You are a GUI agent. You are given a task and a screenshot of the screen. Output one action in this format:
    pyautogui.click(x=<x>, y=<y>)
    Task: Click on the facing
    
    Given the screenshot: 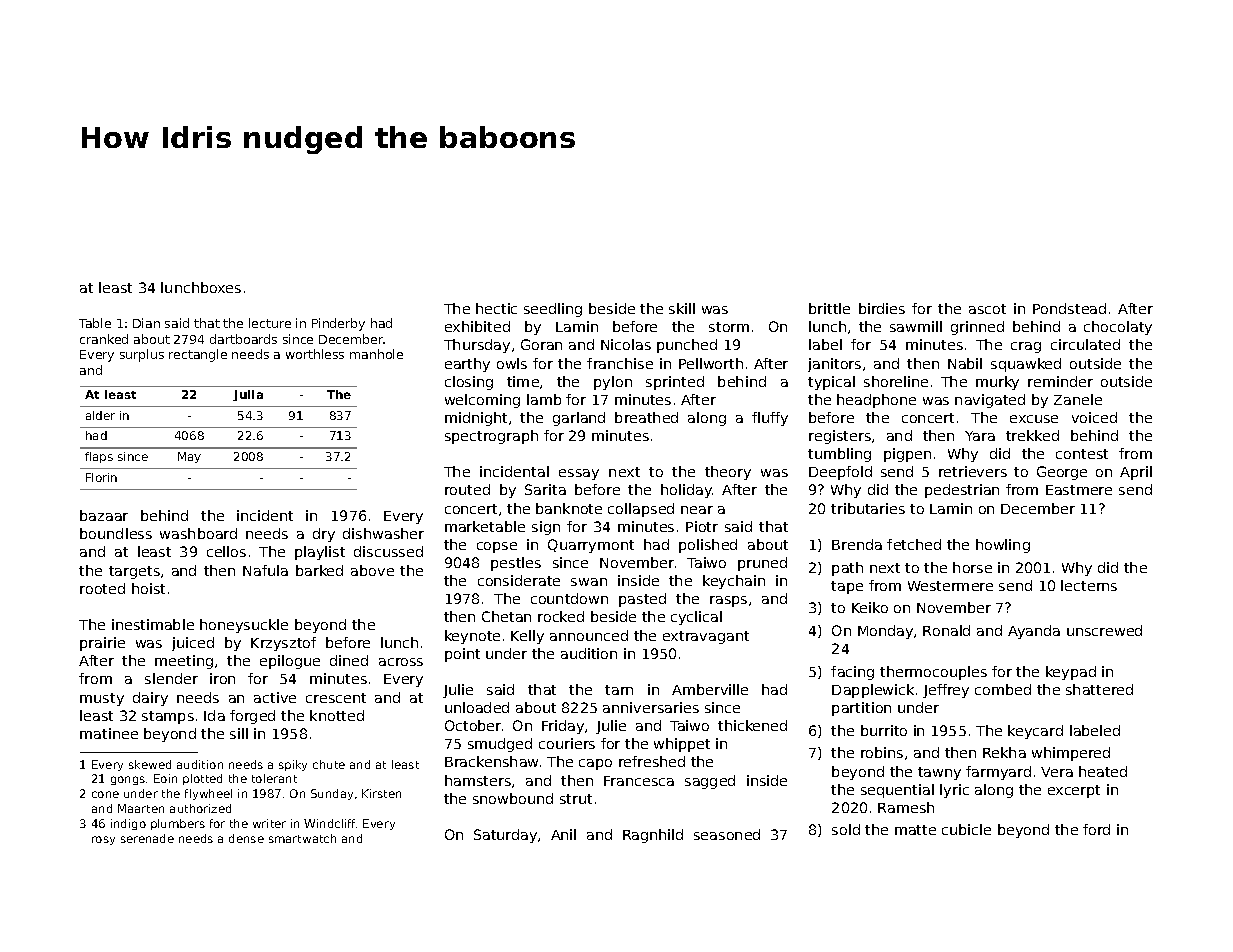 What is the action you would take?
    pyautogui.click(x=852, y=673)
